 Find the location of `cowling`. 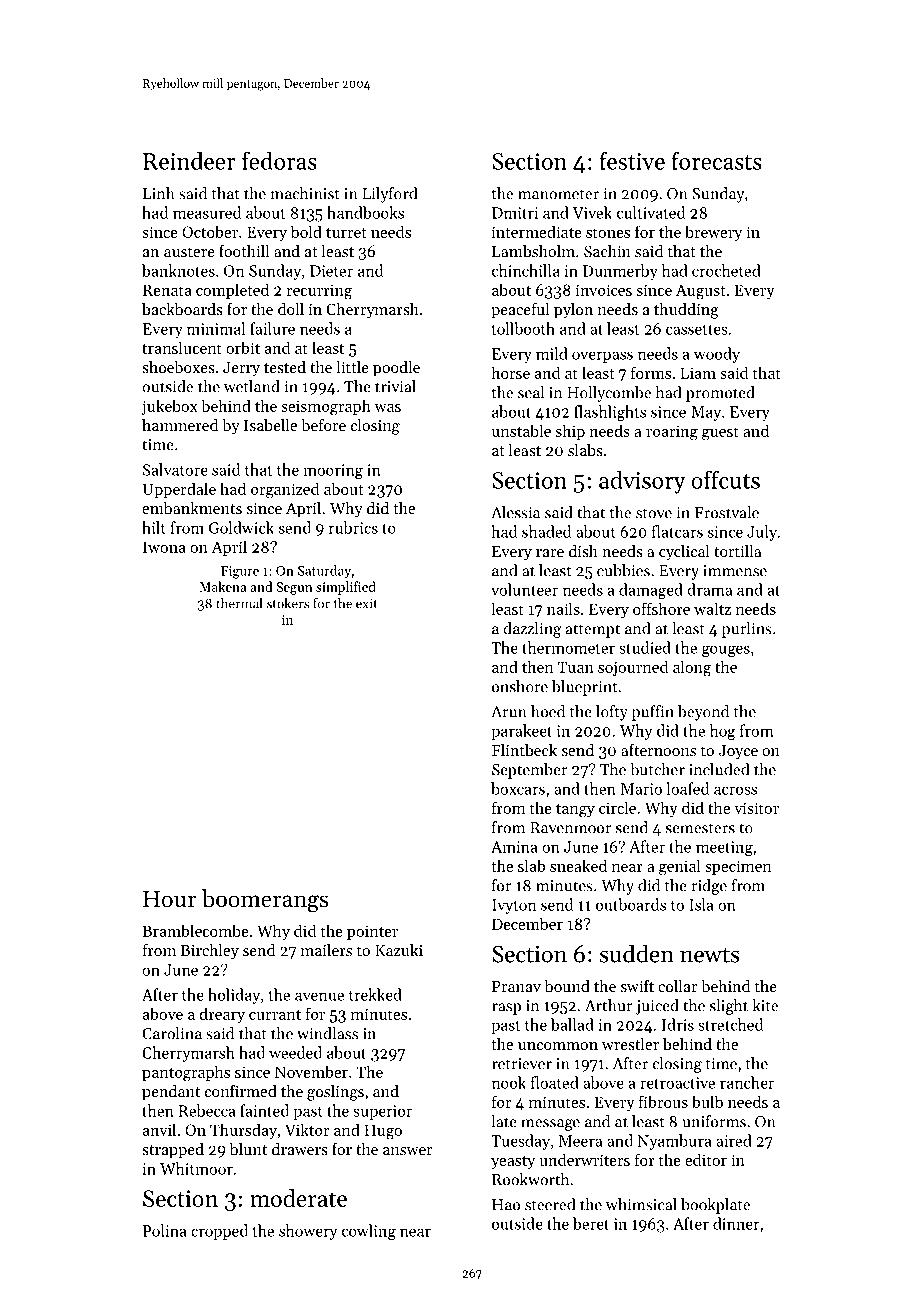

cowling is located at coordinates (369, 1232).
